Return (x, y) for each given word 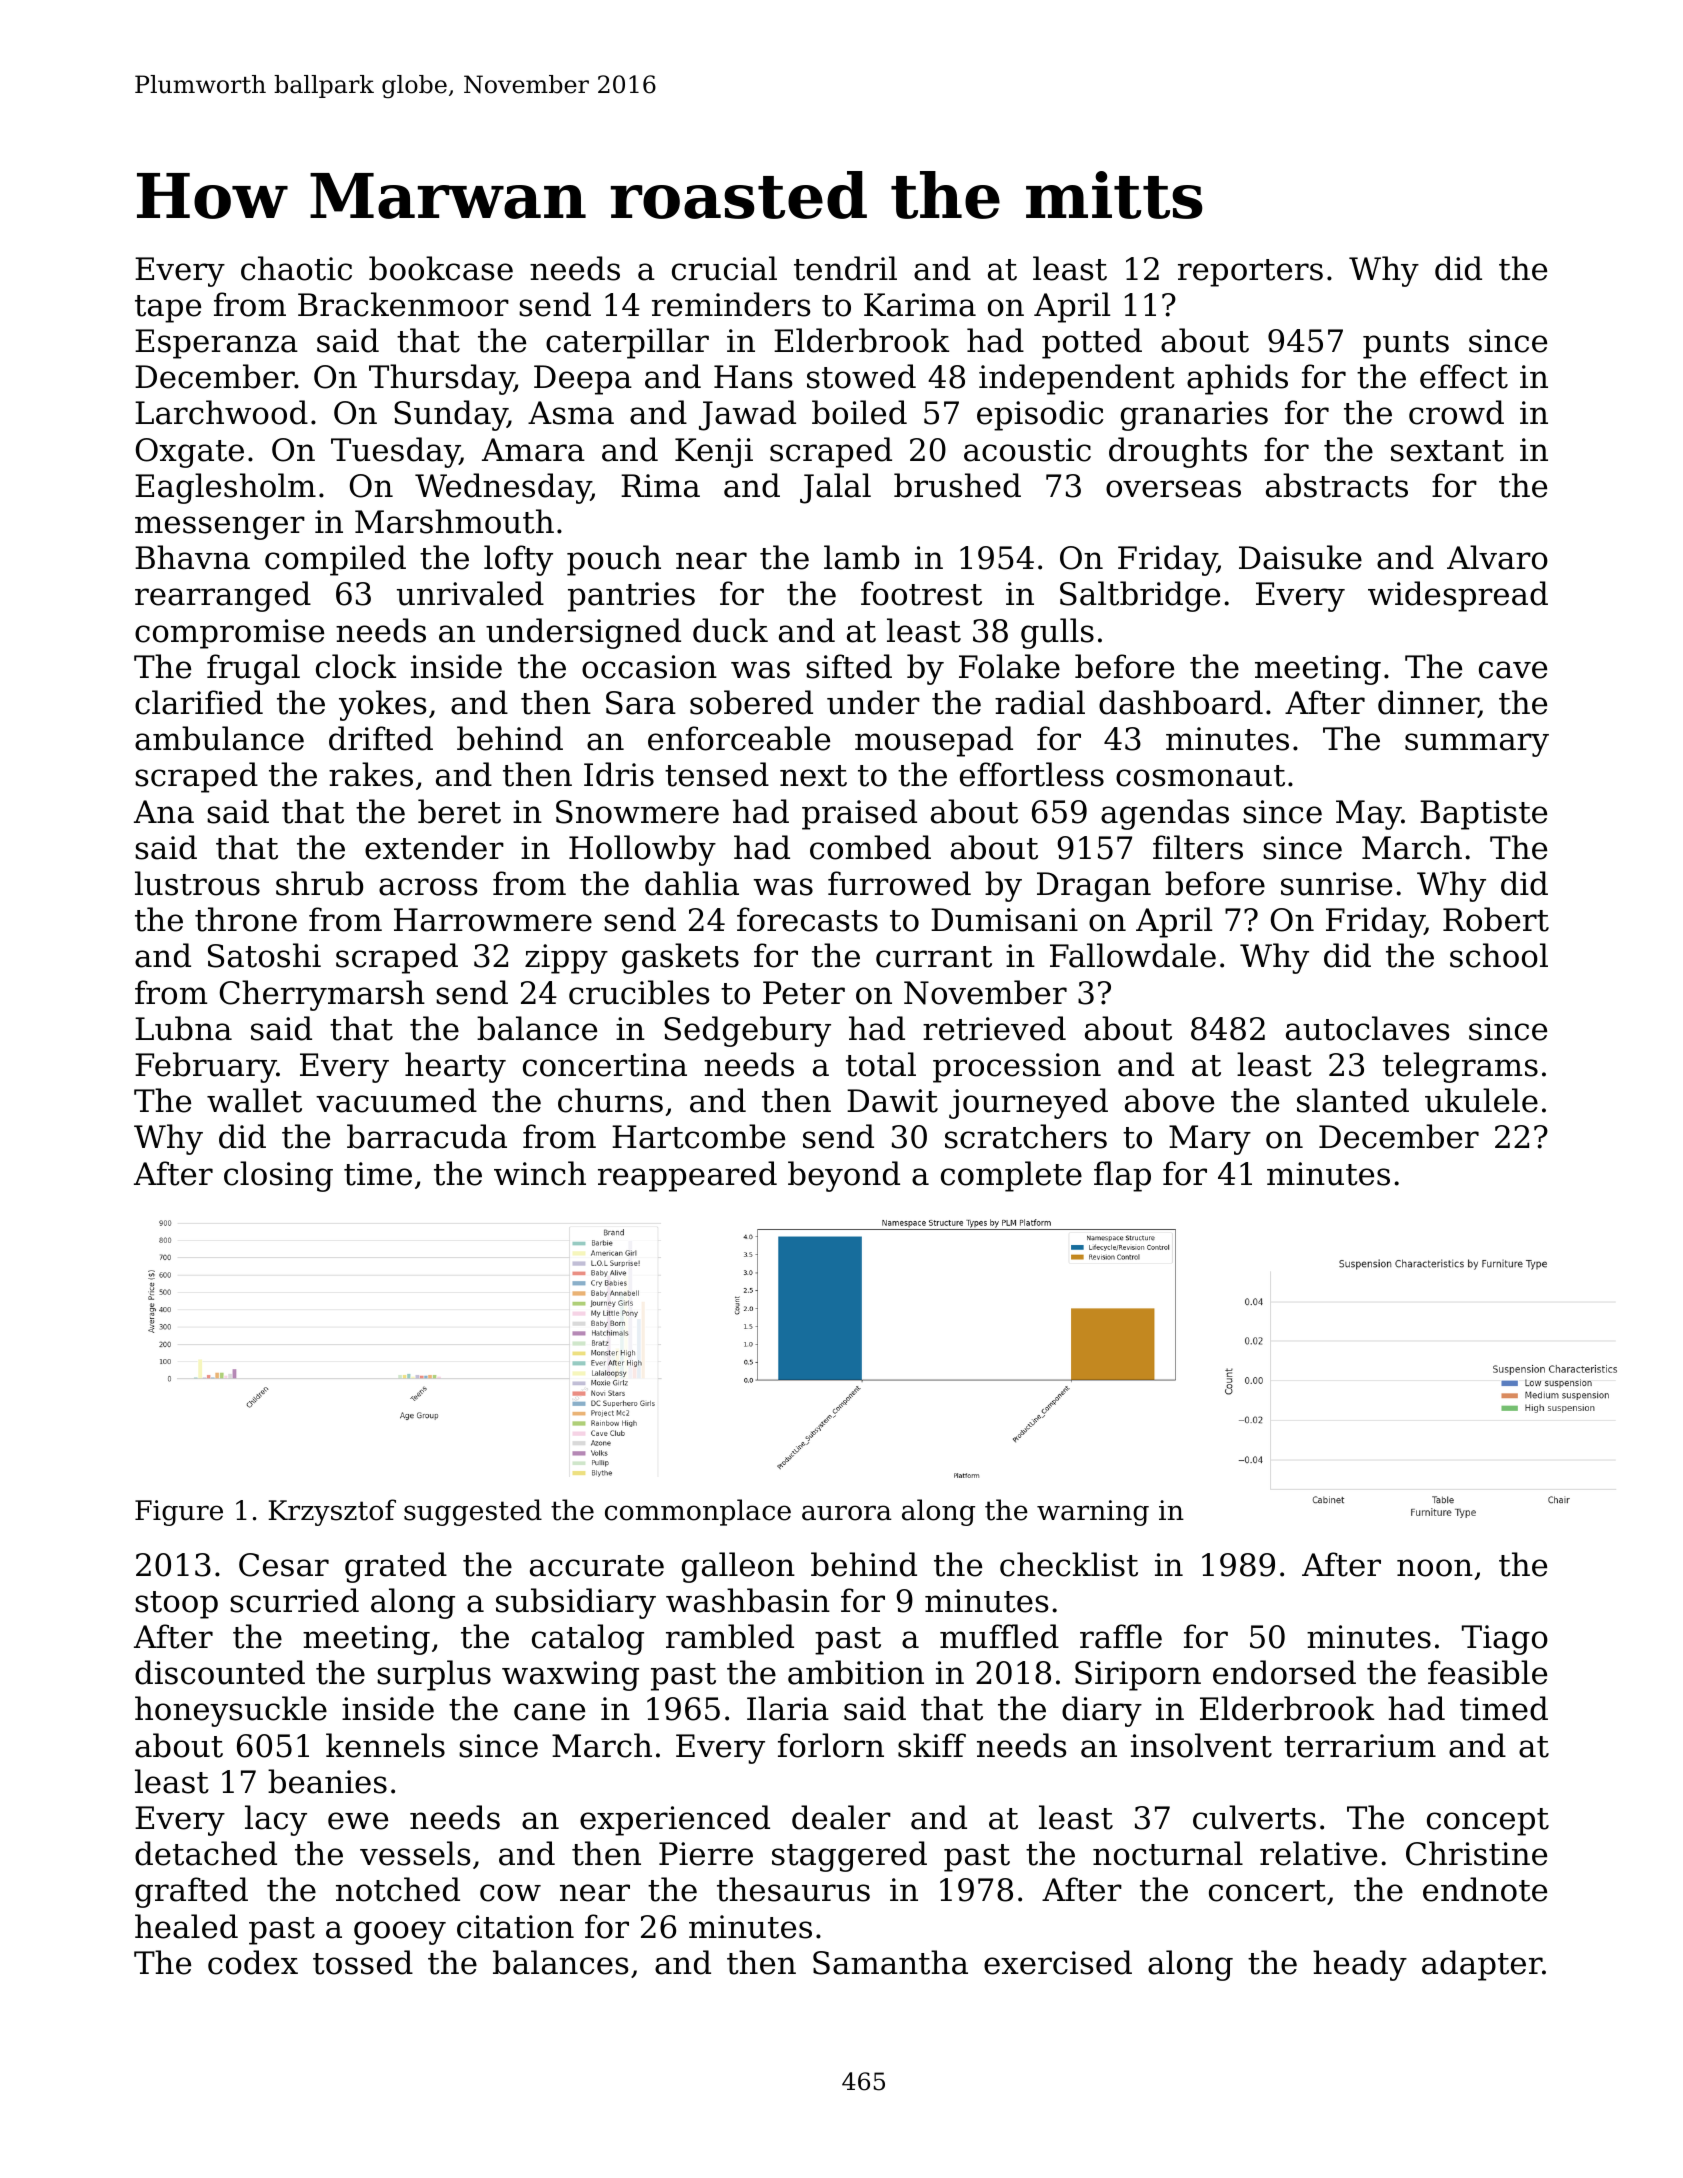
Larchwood (221, 412)
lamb (861, 557)
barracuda (427, 1136)
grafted (191, 1892)
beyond (844, 1176)
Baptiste (1483, 815)
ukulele (1481, 1100)
